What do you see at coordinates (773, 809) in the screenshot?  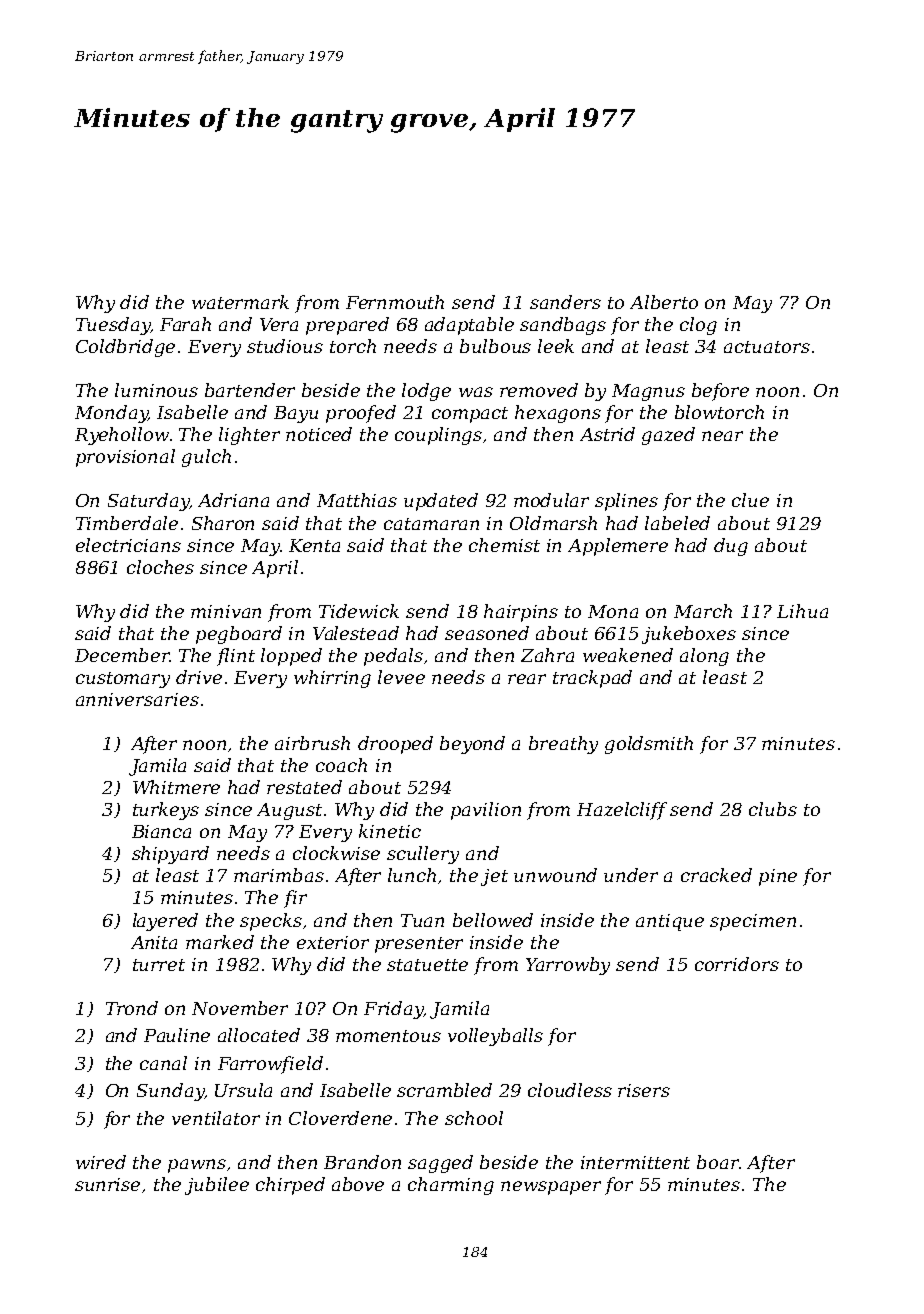 I see `clubs` at bounding box center [773, 809].
